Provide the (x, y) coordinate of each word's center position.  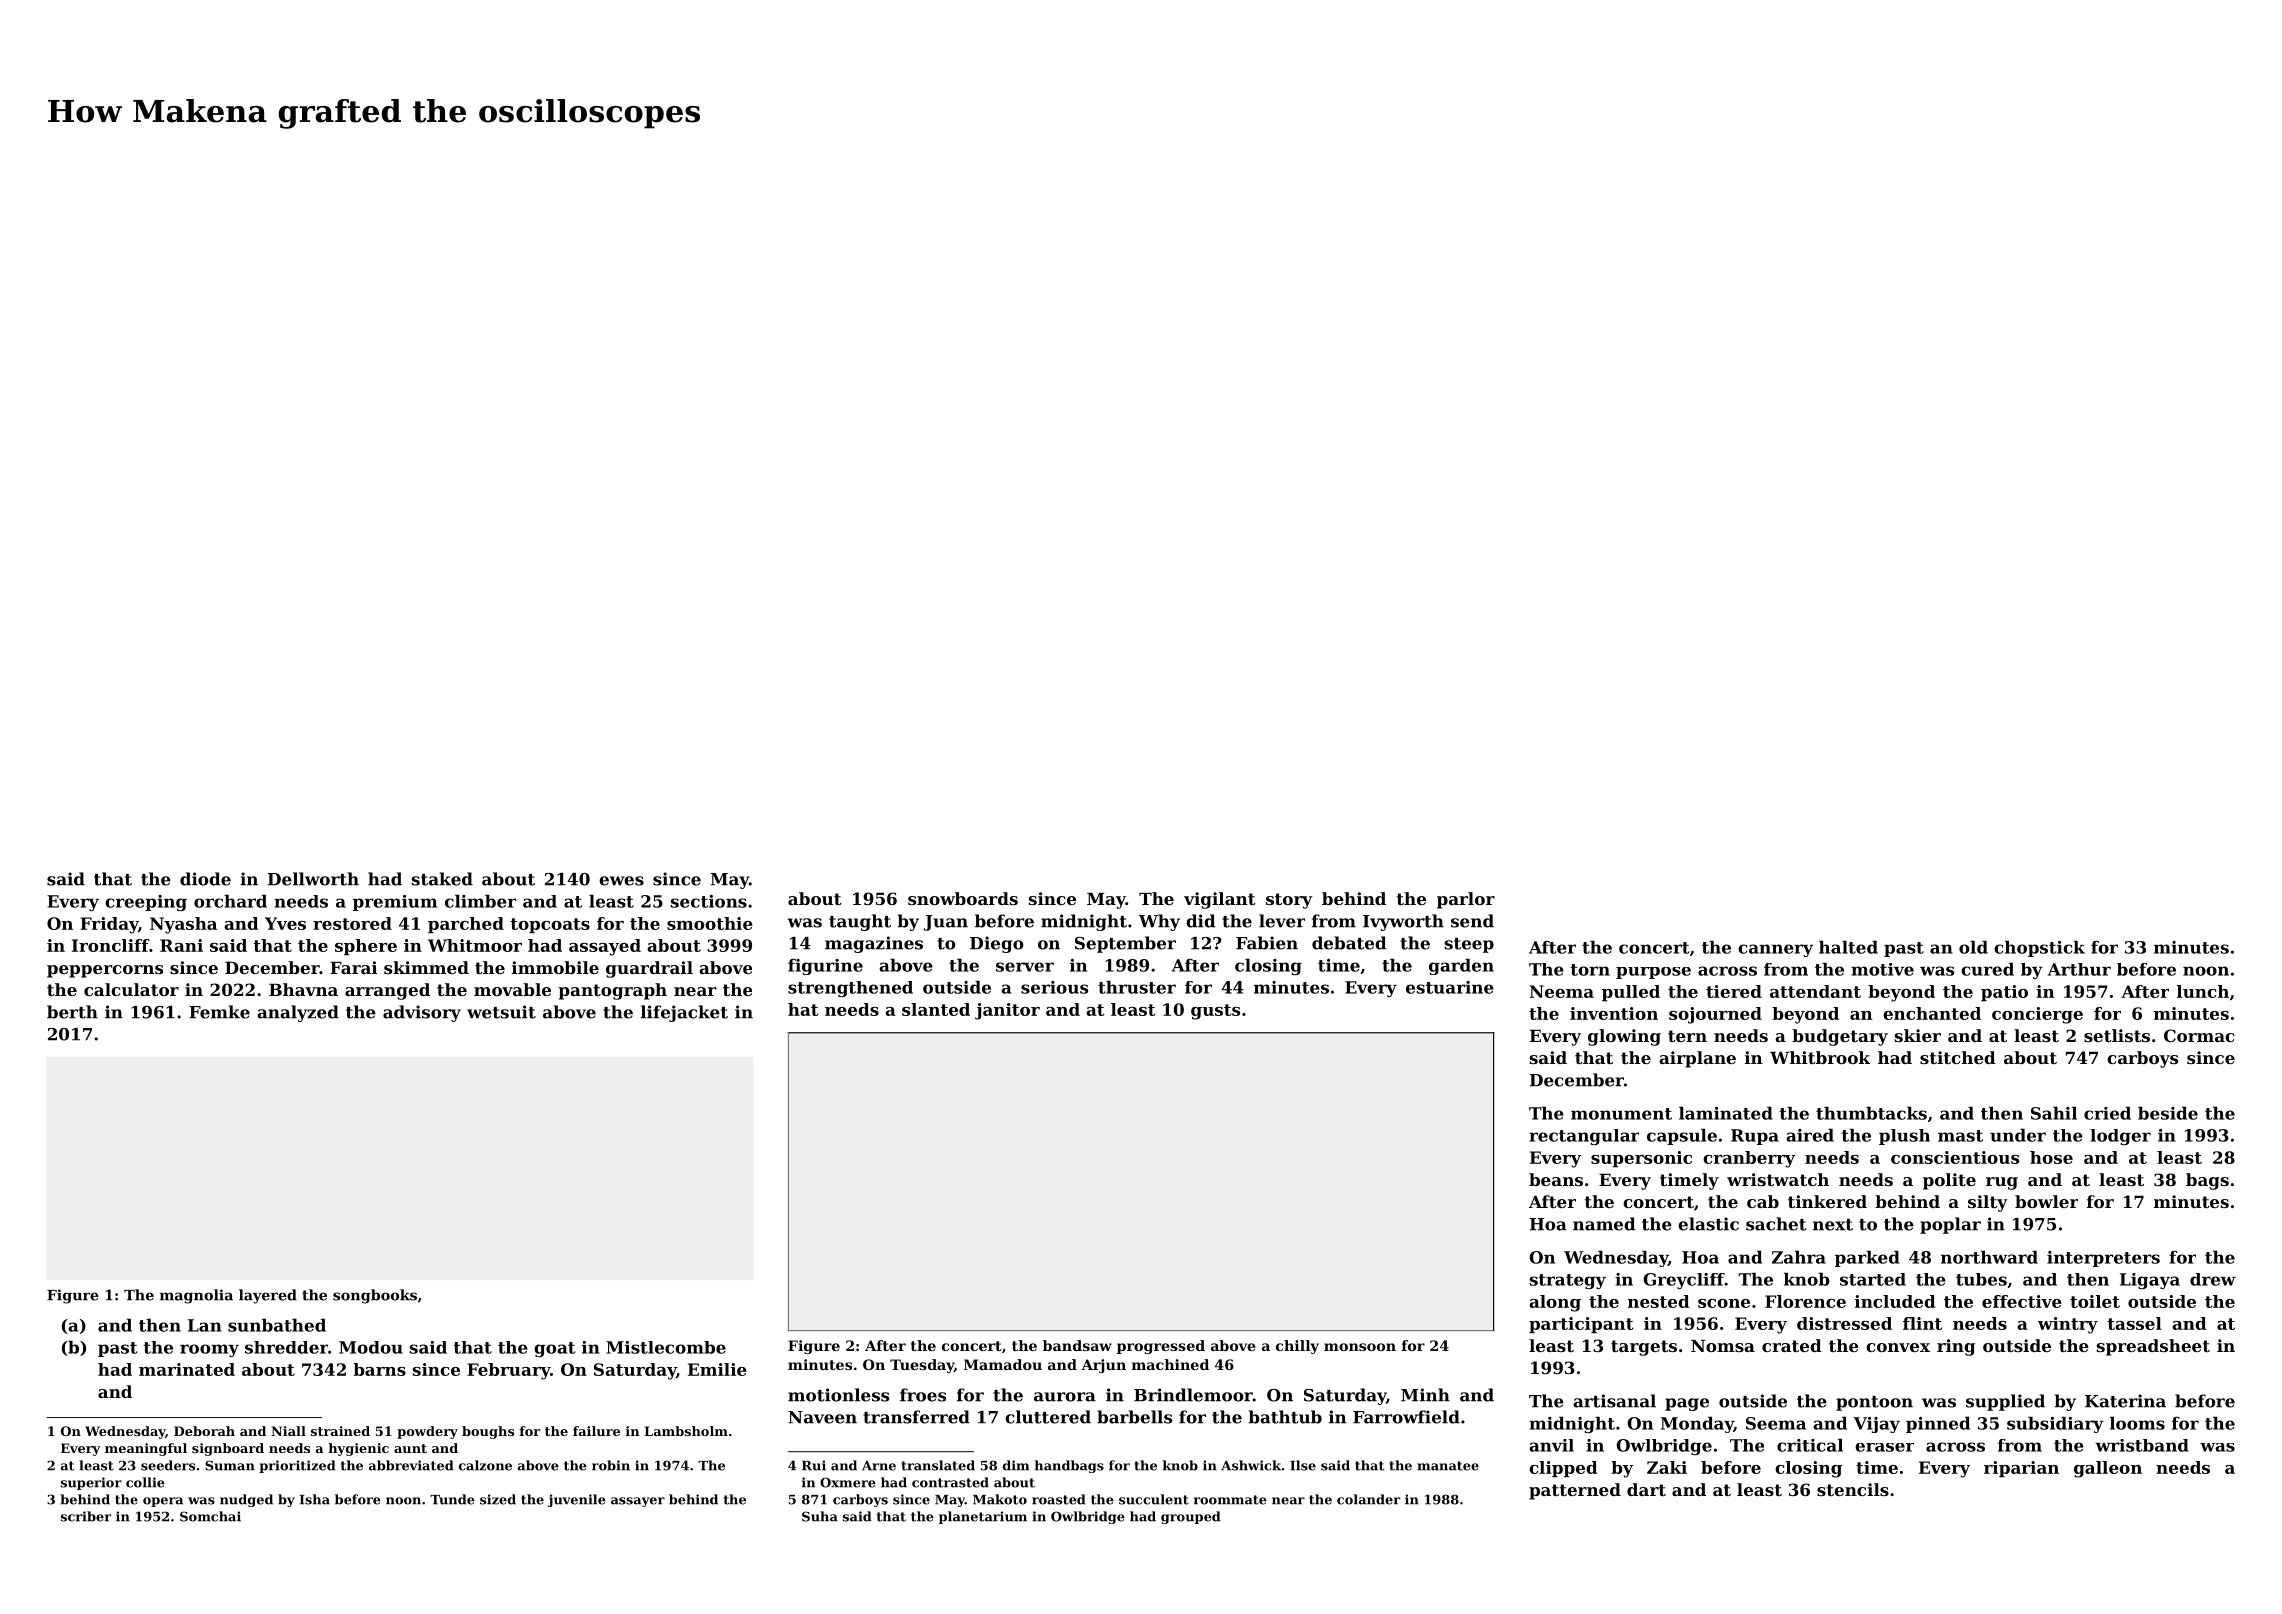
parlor (1466, 900)
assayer (638, 1502)
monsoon (1360, 1347)
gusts (1215, 1012)
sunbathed (277, 1325)
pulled (1631, 993)
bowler (2046, 1201)
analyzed (298, 1013)
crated (1792, 1345)
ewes (621, 881)
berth (72, 1012)
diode (205, 879)
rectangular (1584, 1137)
